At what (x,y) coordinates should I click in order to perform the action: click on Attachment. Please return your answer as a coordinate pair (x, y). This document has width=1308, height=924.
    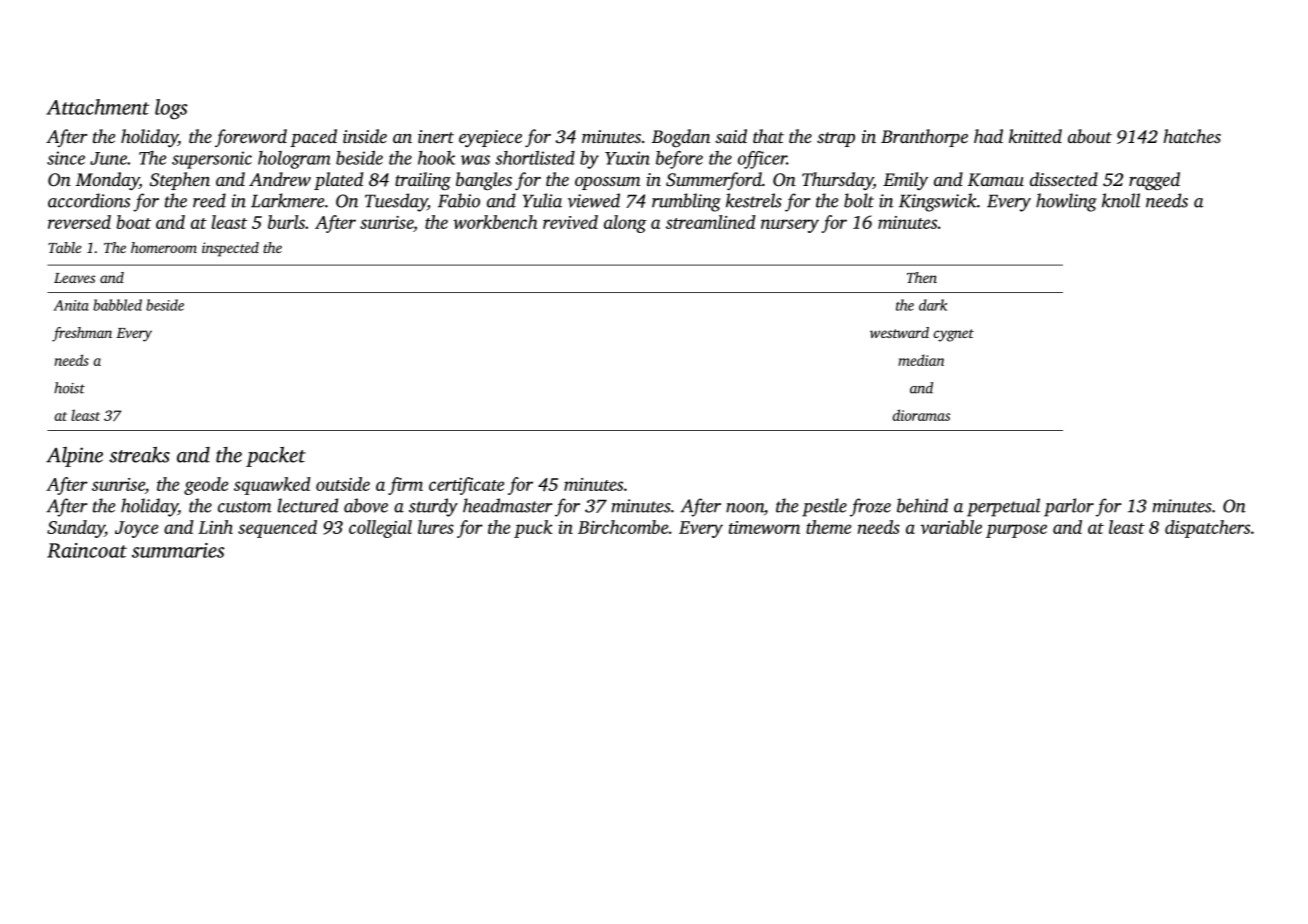
    Looking at the image, I should click on (97, 107).
